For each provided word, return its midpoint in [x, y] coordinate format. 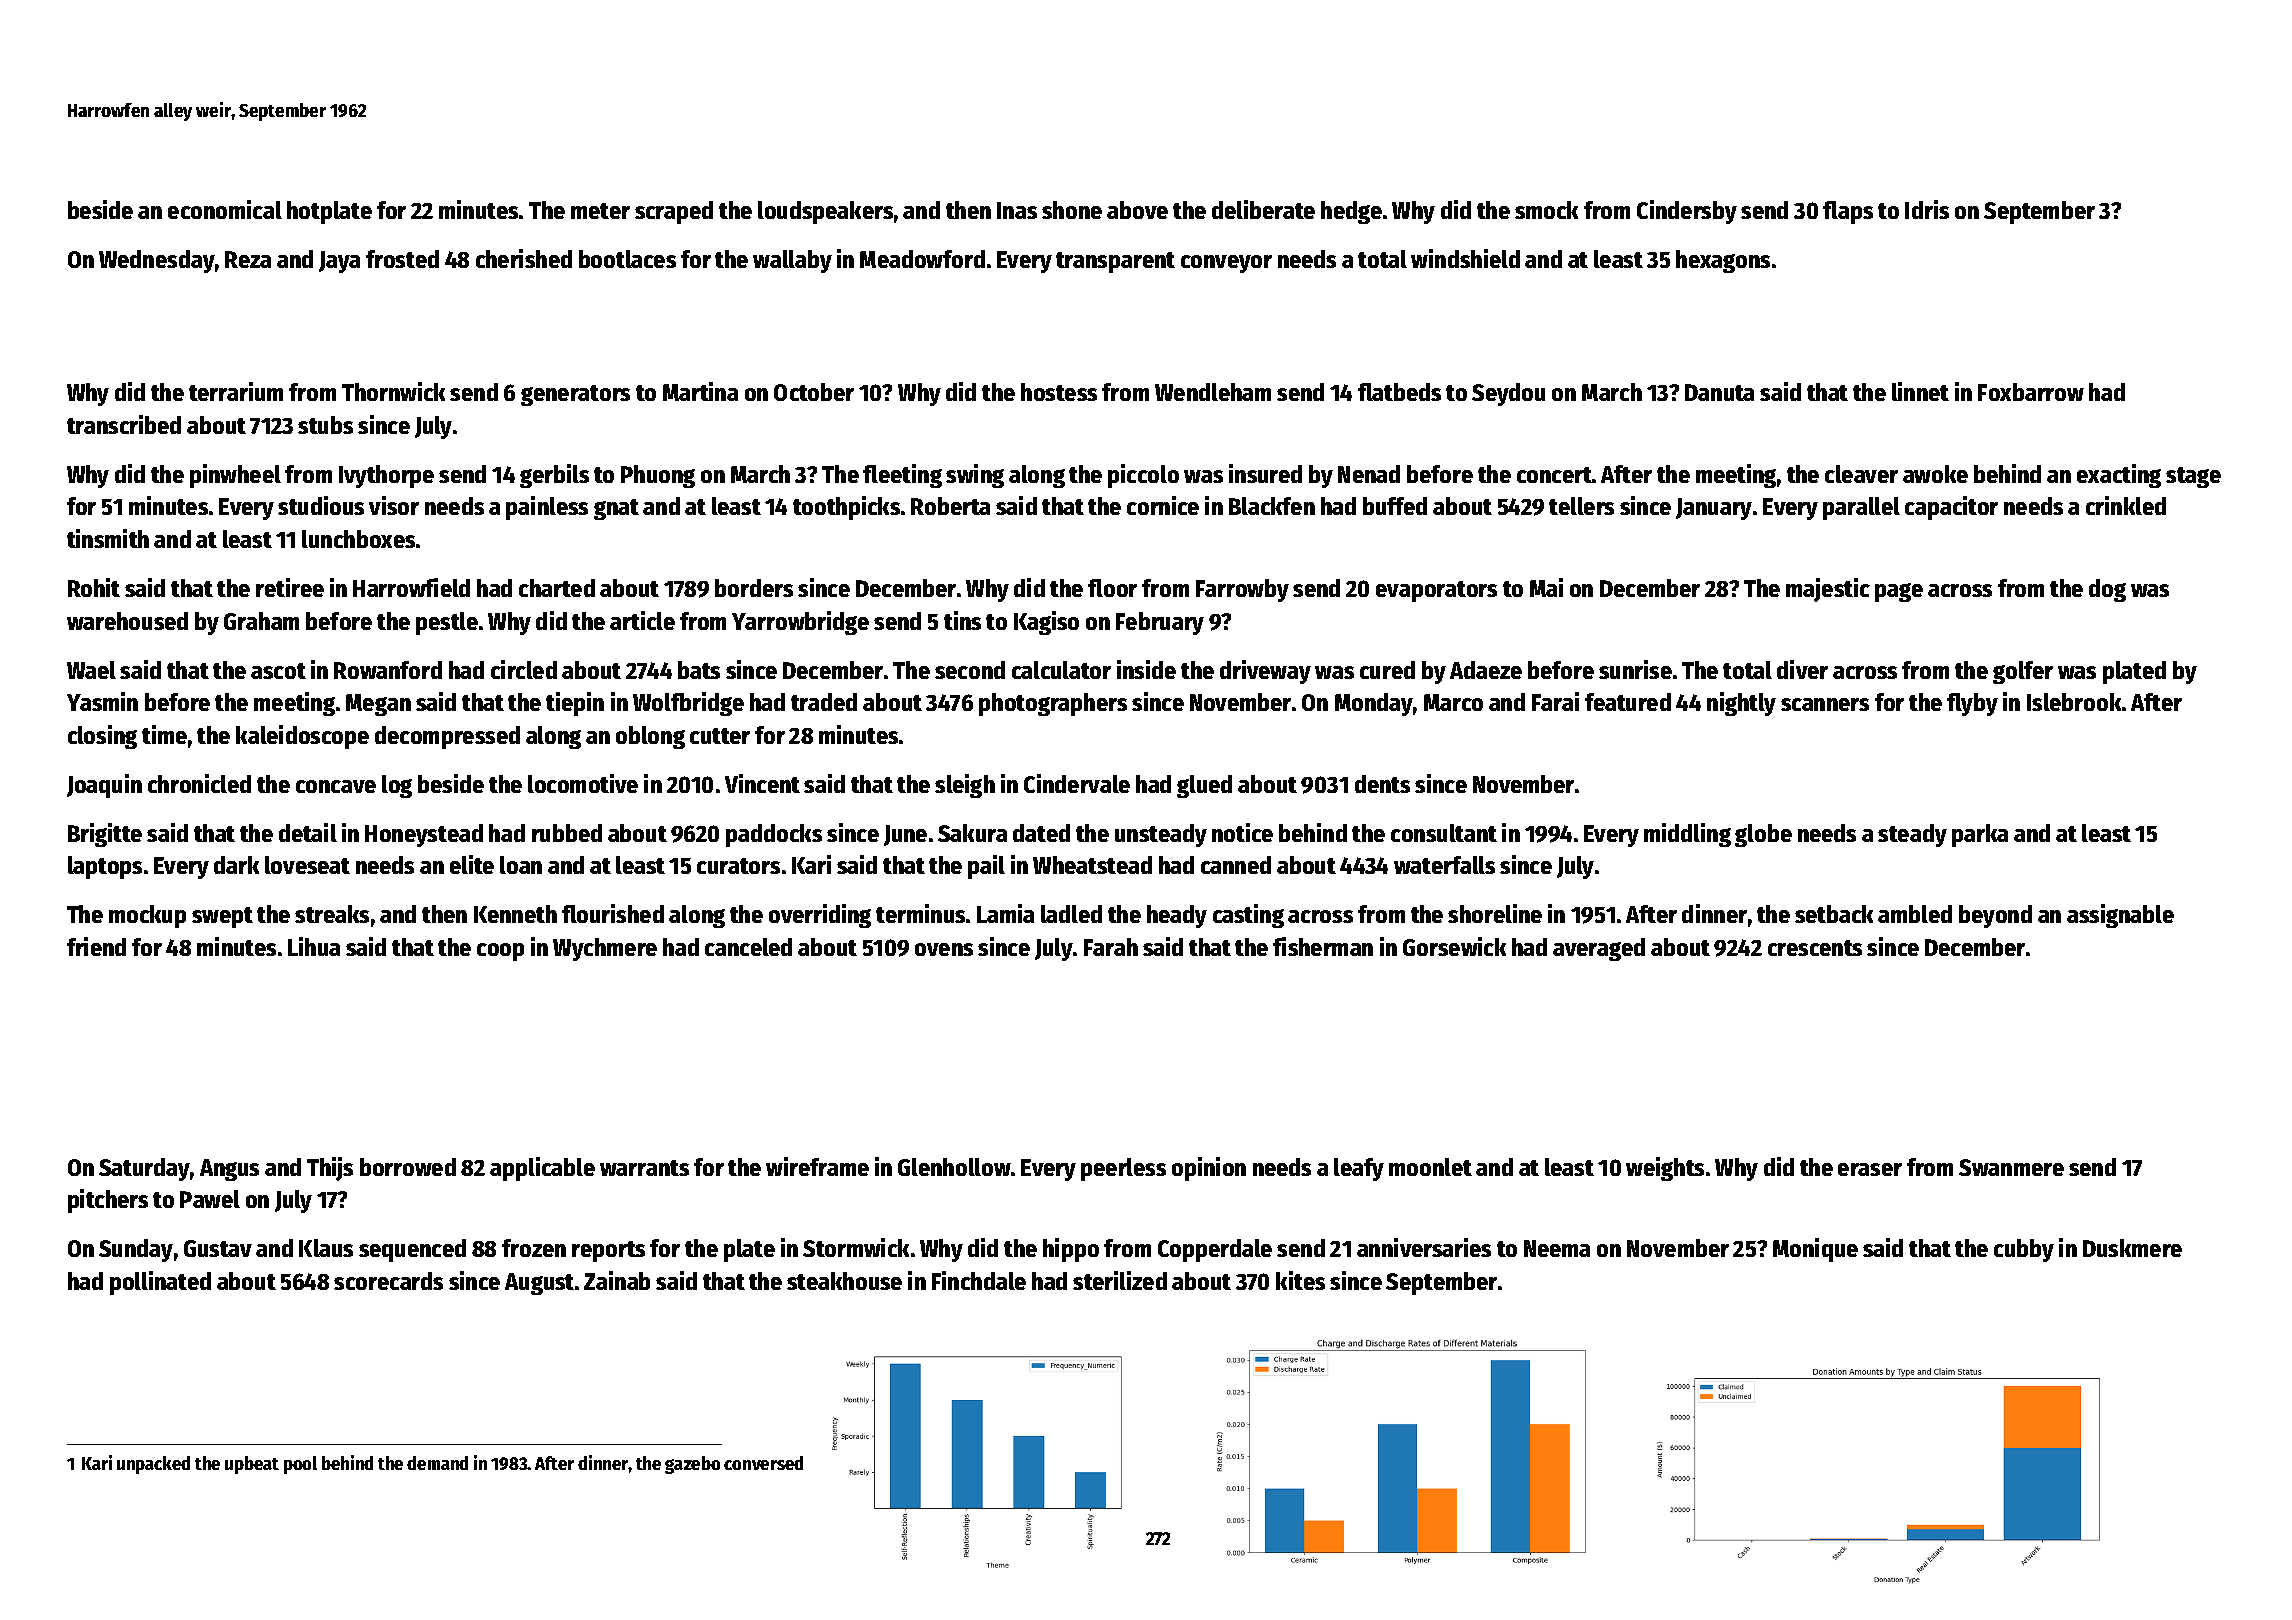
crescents [1815, 948]
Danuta [1719, 392]
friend [96, 946]
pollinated [160, 1283]
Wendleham [1213, 392]
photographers [1053, 704]
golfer [2023, 672]
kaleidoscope [302, 737]
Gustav [218, 1248]
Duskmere [2132, 1248]
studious [321, 505]
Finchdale [979, 1280]
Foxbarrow [2031, 392]
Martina [700, 391]
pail [986, 867]
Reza [248, 259]
